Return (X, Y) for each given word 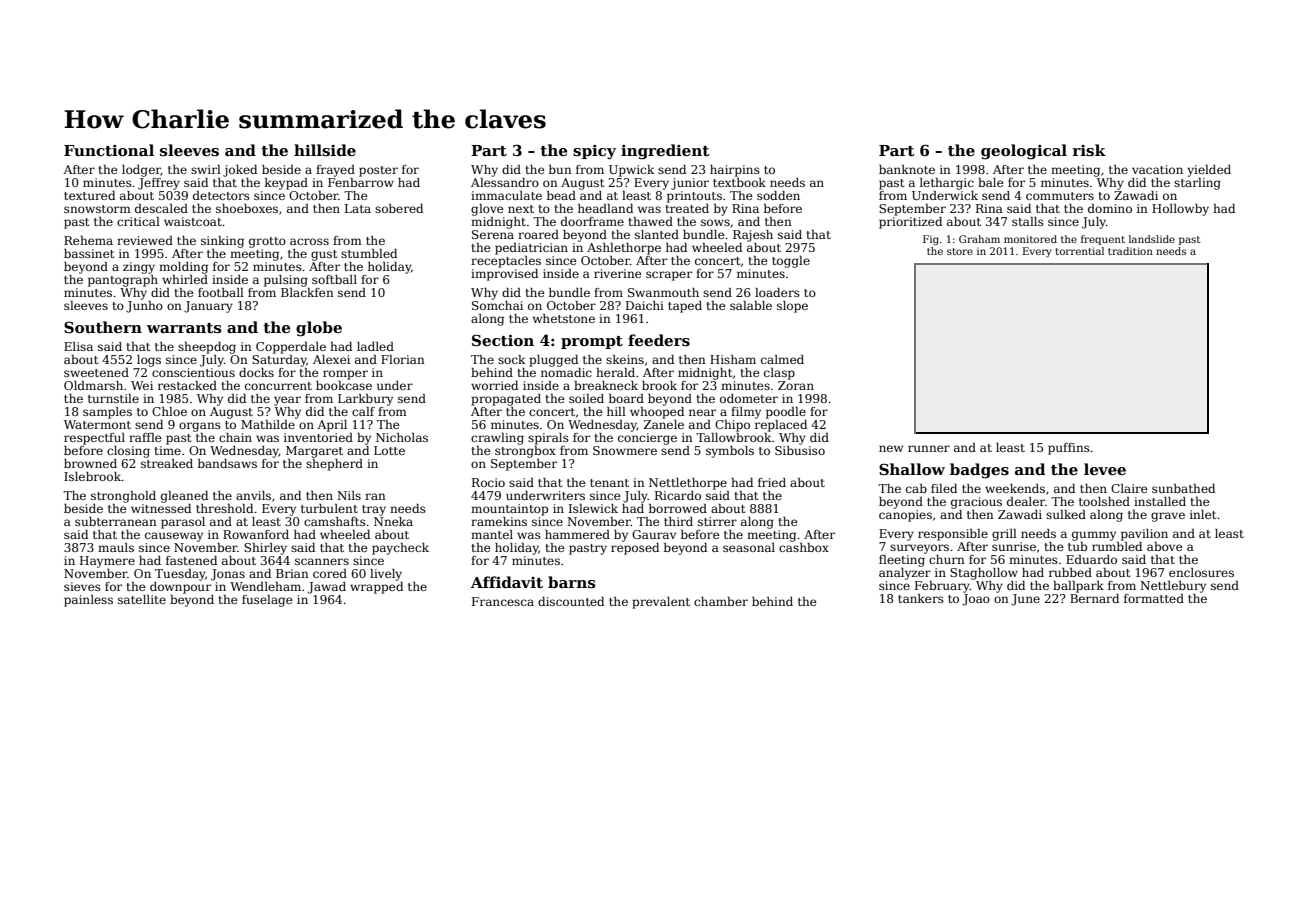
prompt (592, 342)
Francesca (503, 601)
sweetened (96, 372)
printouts (694, 197)
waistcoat (193, 221)
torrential (1079, 251)
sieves (82, 586)
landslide (1152, 239)
